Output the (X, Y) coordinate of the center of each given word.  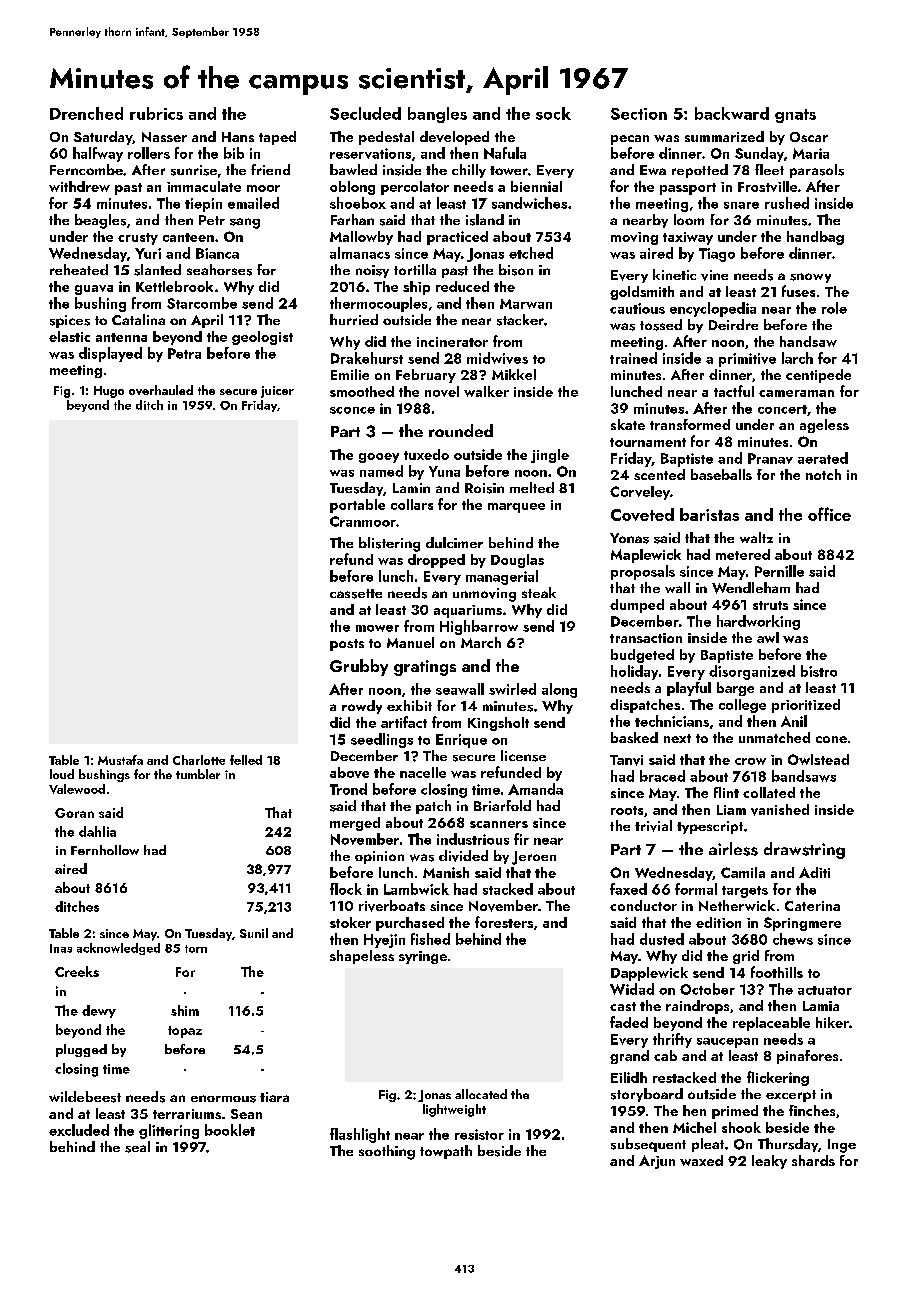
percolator (415, 188)
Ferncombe (86, 169)
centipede (818, 376)
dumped (637, 606)
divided (463, 856)
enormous (223, 1099)
